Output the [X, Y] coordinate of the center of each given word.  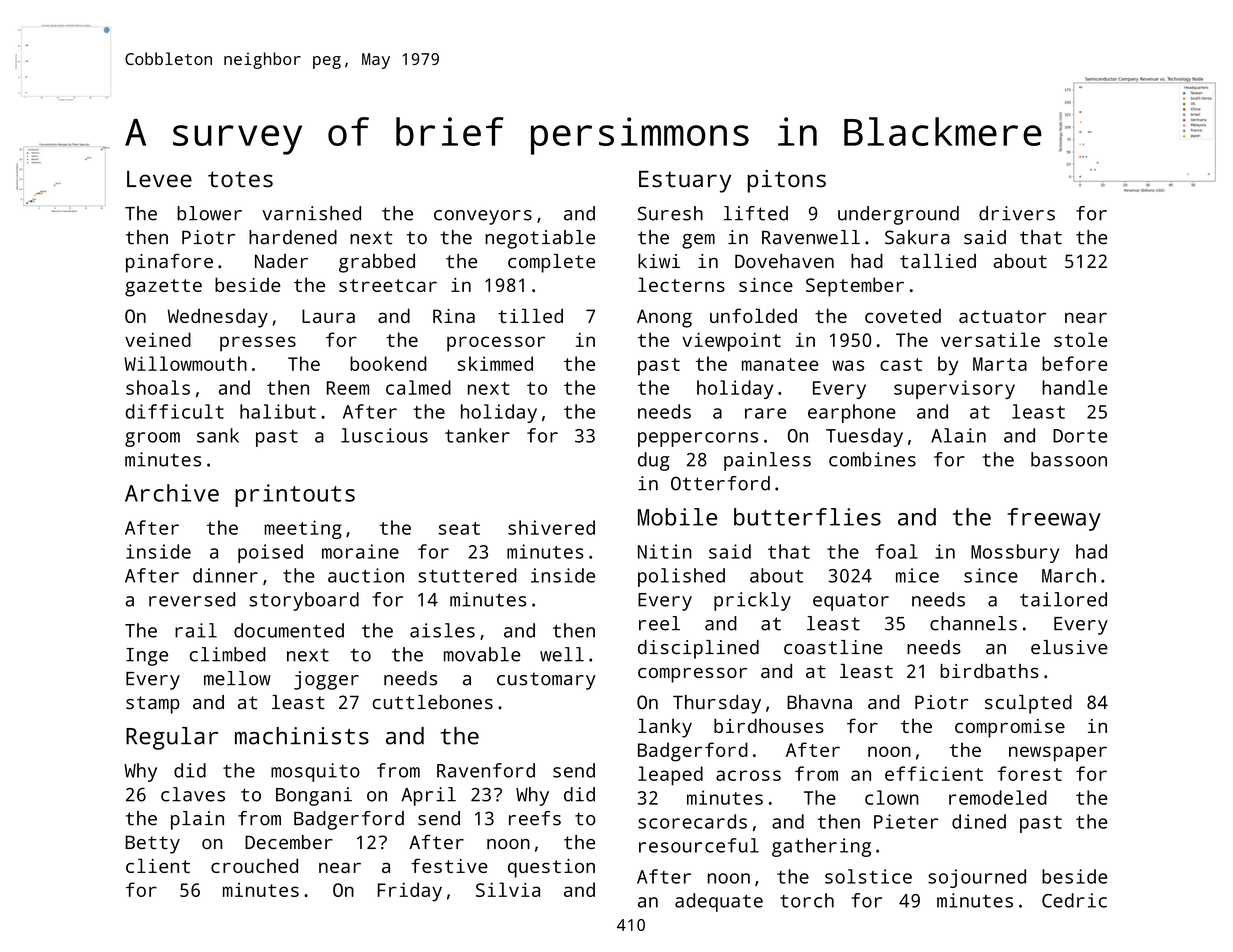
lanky [665, 728]
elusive [1069, 647]
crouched [254, 865]
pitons [787, 181]
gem [698, 241]
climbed [228, 654]
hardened [293, 237]
